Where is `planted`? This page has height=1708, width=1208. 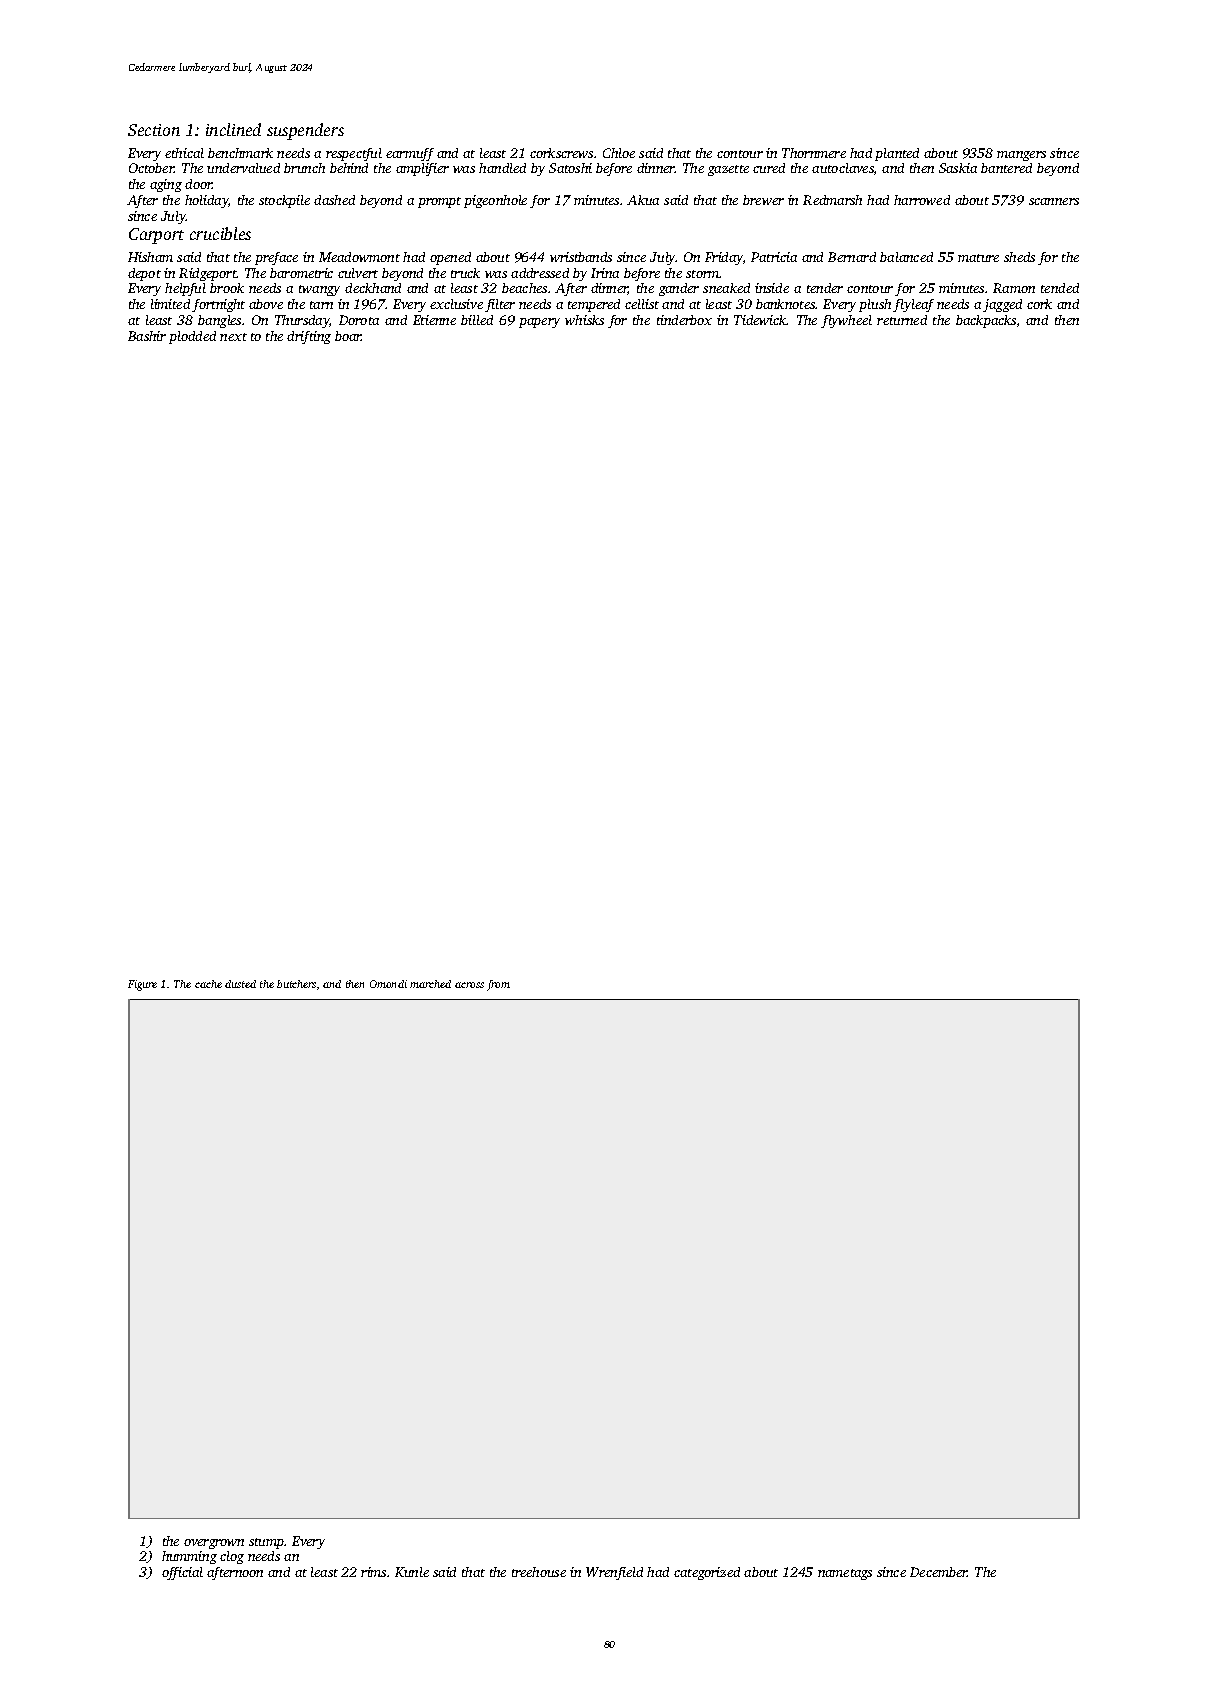 planted is located at coordinates (897, 154).
